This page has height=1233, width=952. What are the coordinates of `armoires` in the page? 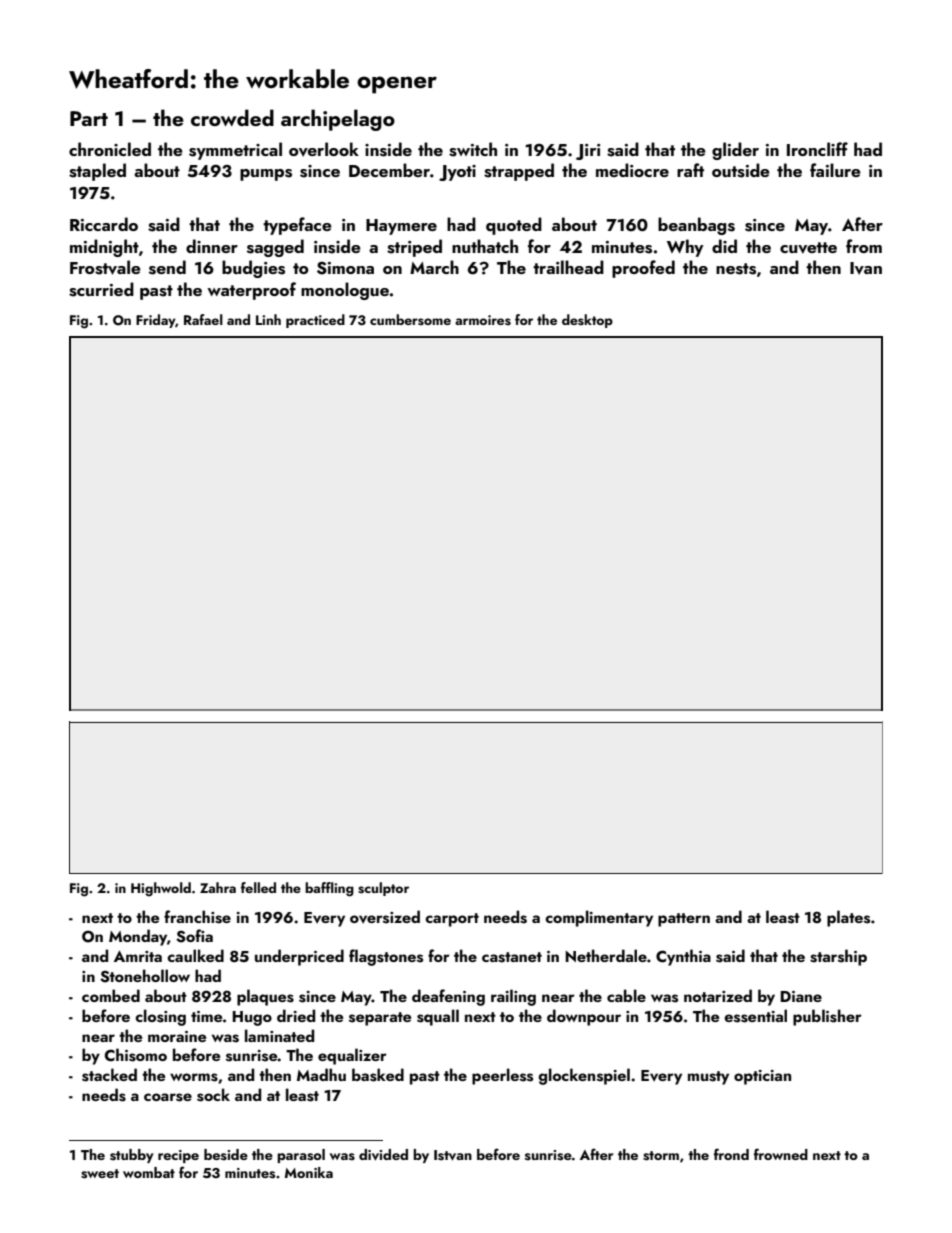 It's located at (483, 320).
